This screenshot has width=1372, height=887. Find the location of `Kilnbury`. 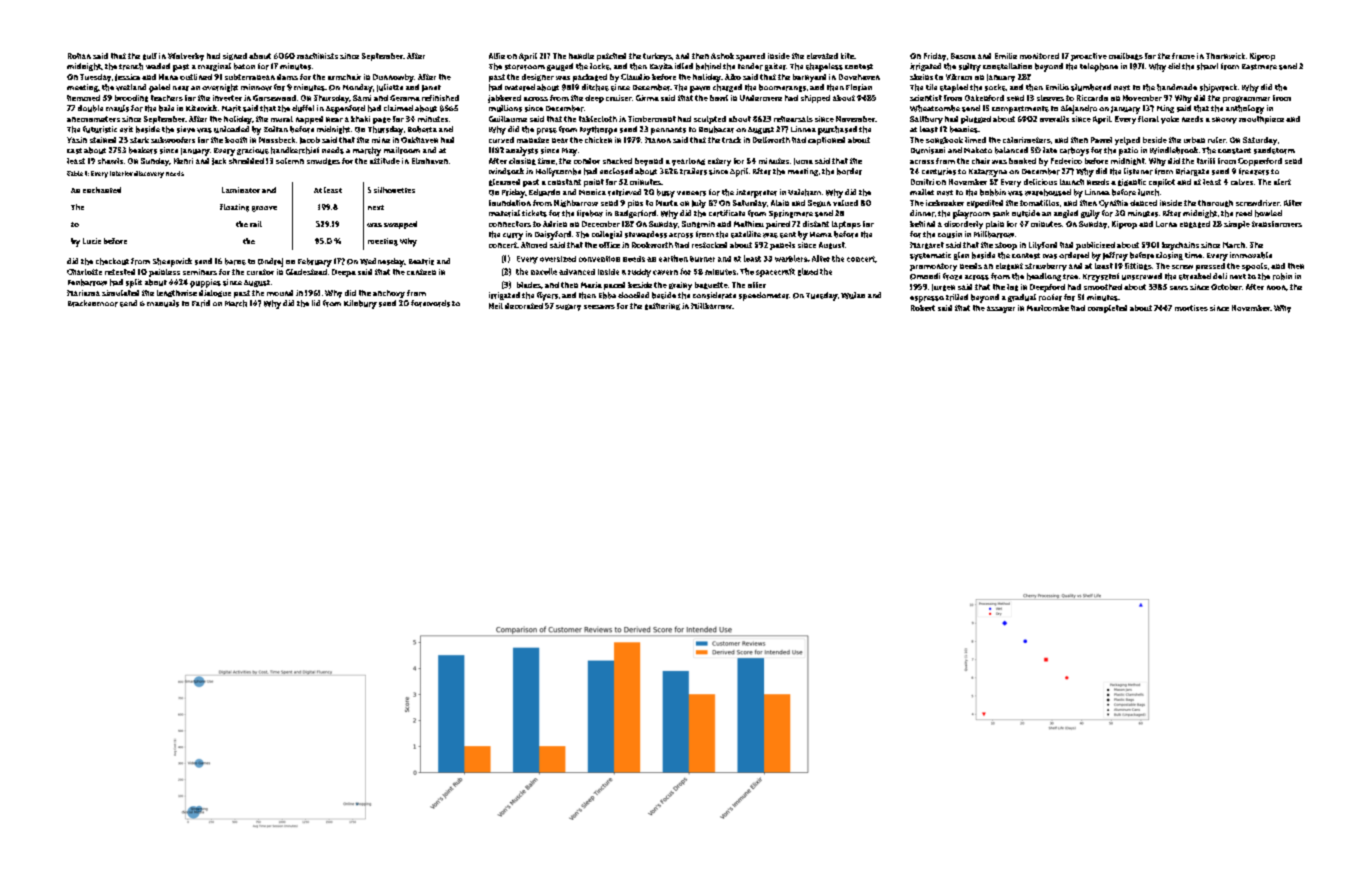

Kilnbury is located at coordinates (360, 304).
